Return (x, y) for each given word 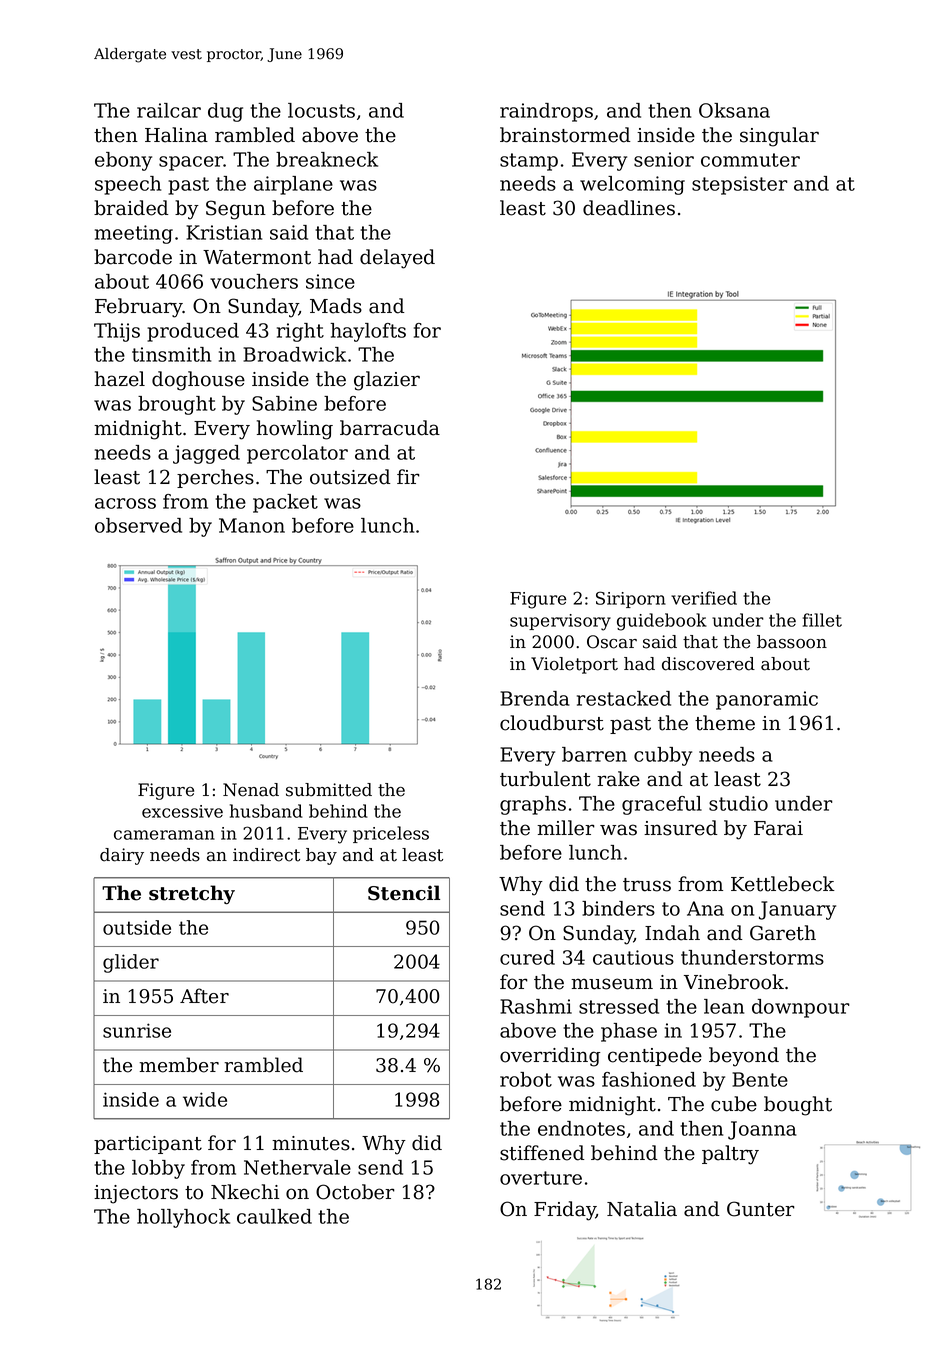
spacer (191, 163)
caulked (274, 1216)
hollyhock (183, 1218)
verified (704, 598)
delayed (397, 259)
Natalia (642, 1209)
